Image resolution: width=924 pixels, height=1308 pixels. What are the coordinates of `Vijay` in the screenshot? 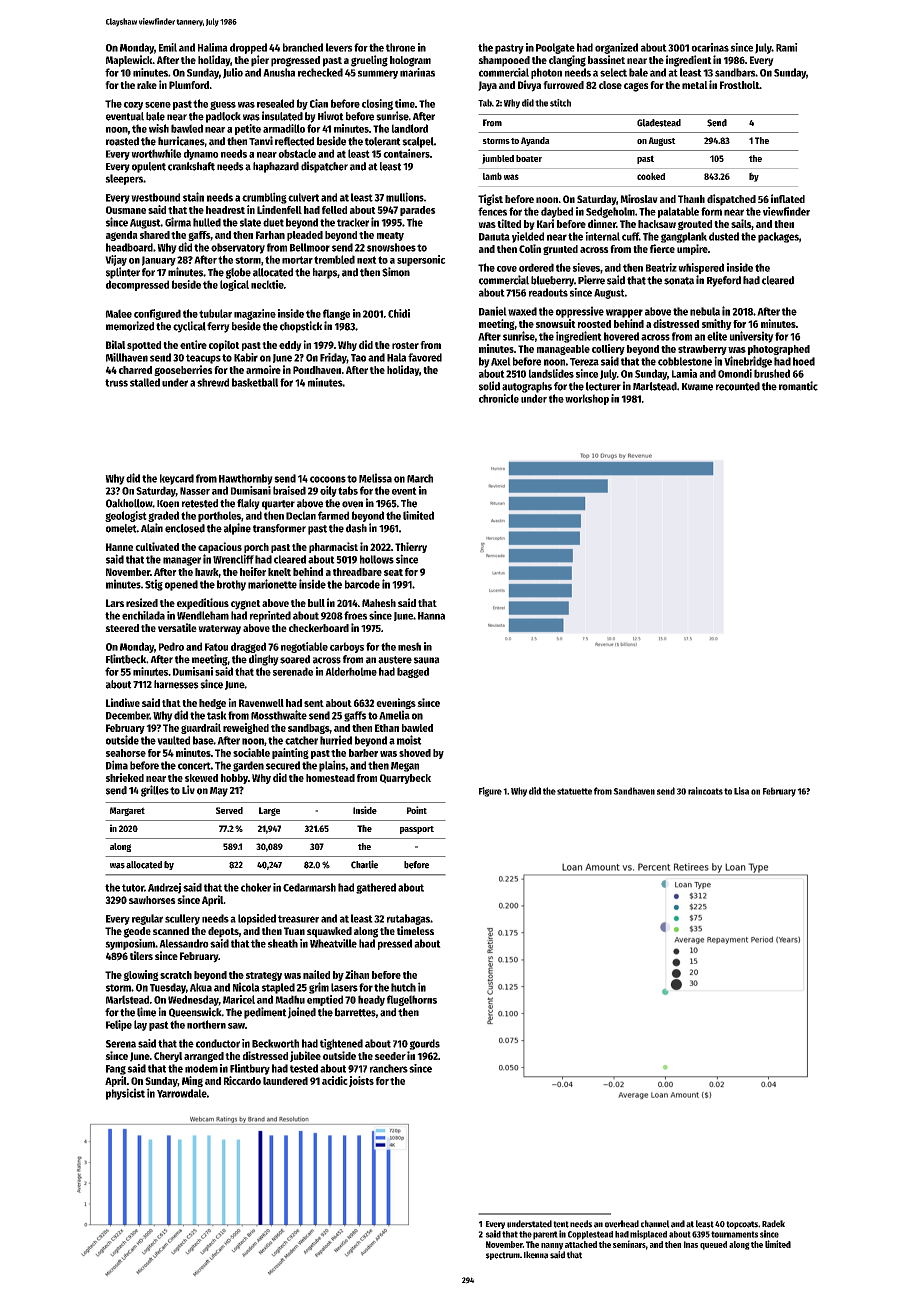 It's located at (116, 260).
